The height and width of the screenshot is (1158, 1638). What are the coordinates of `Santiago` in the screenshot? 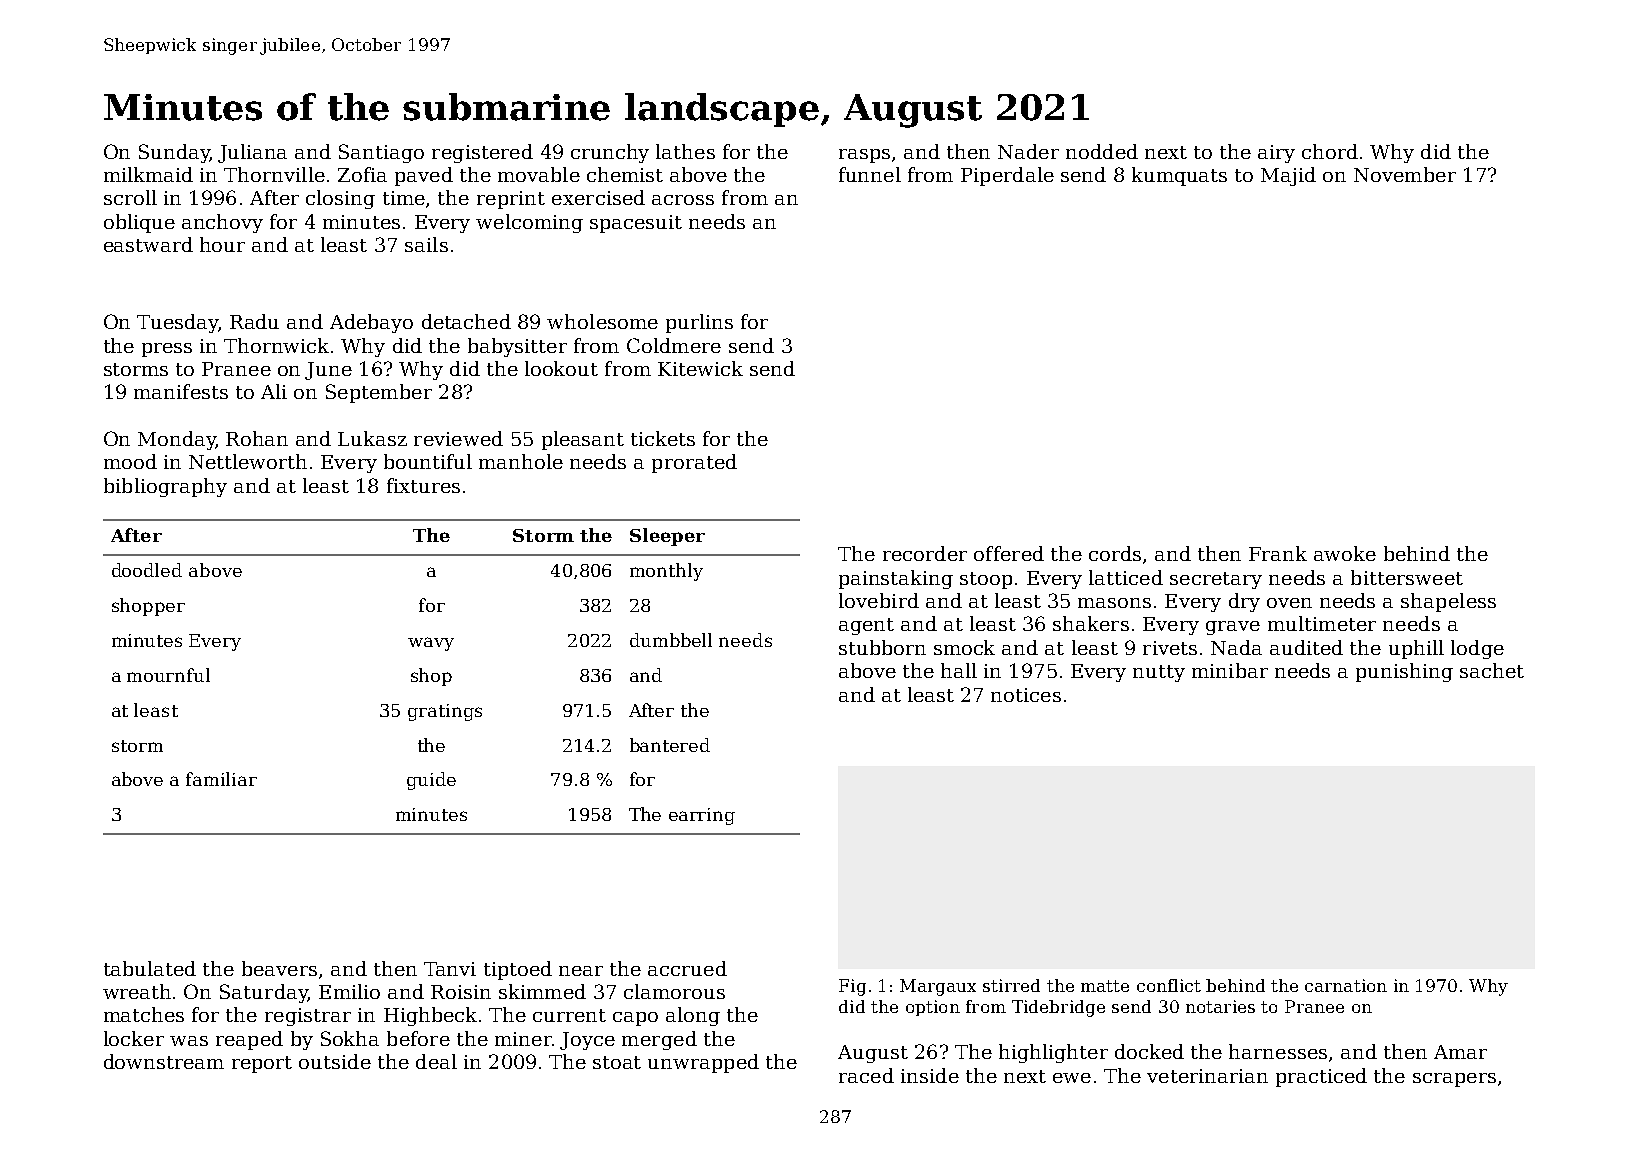 It's located at (381, 153).
